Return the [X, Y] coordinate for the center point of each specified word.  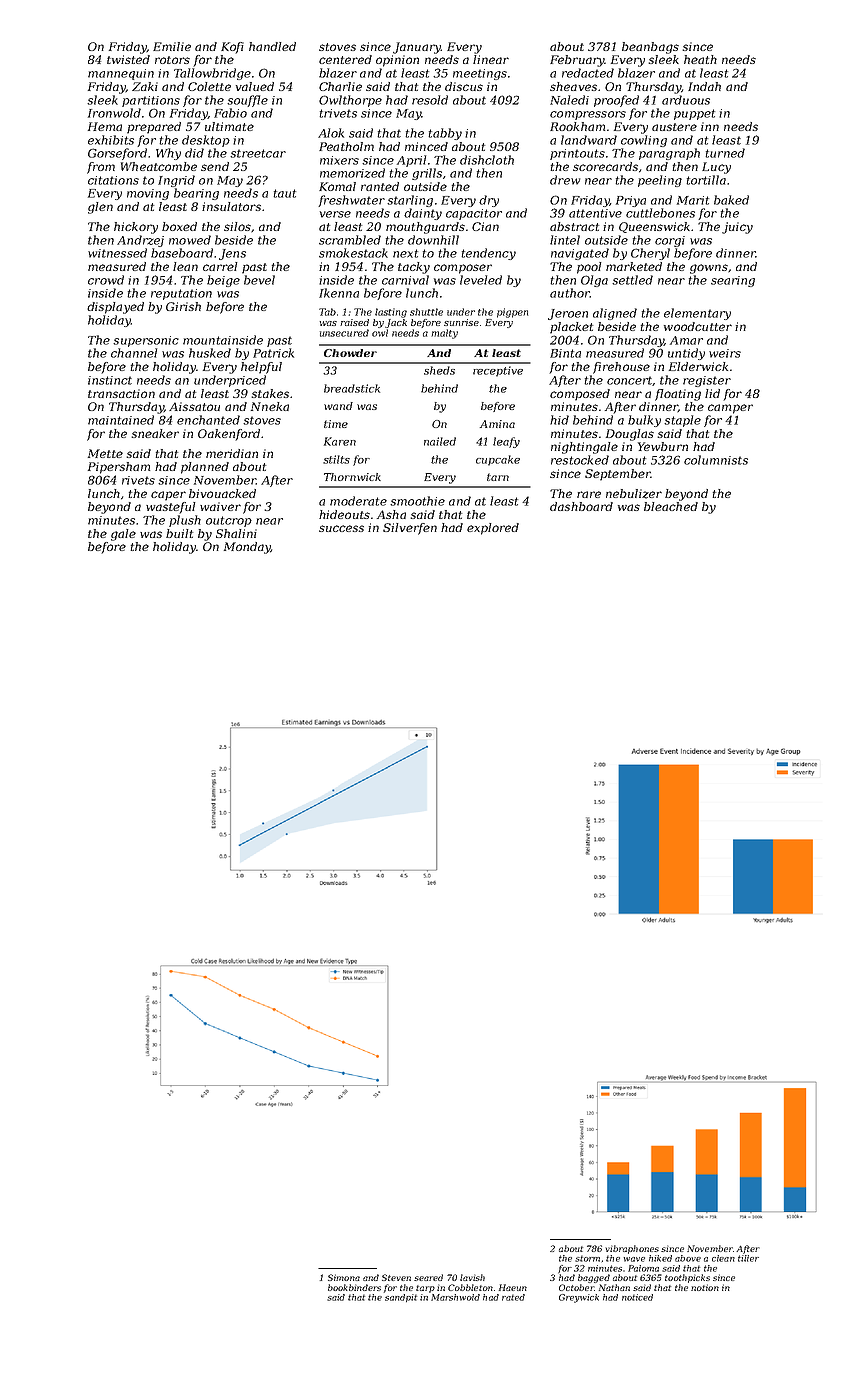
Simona [344, 1277]
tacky [414, 268]
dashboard [581, 506]
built [179, 533]
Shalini [236, 533]
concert [629, 380]
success [341, 528]
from [101, 168]
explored [493, 529]
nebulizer [634, 494]
